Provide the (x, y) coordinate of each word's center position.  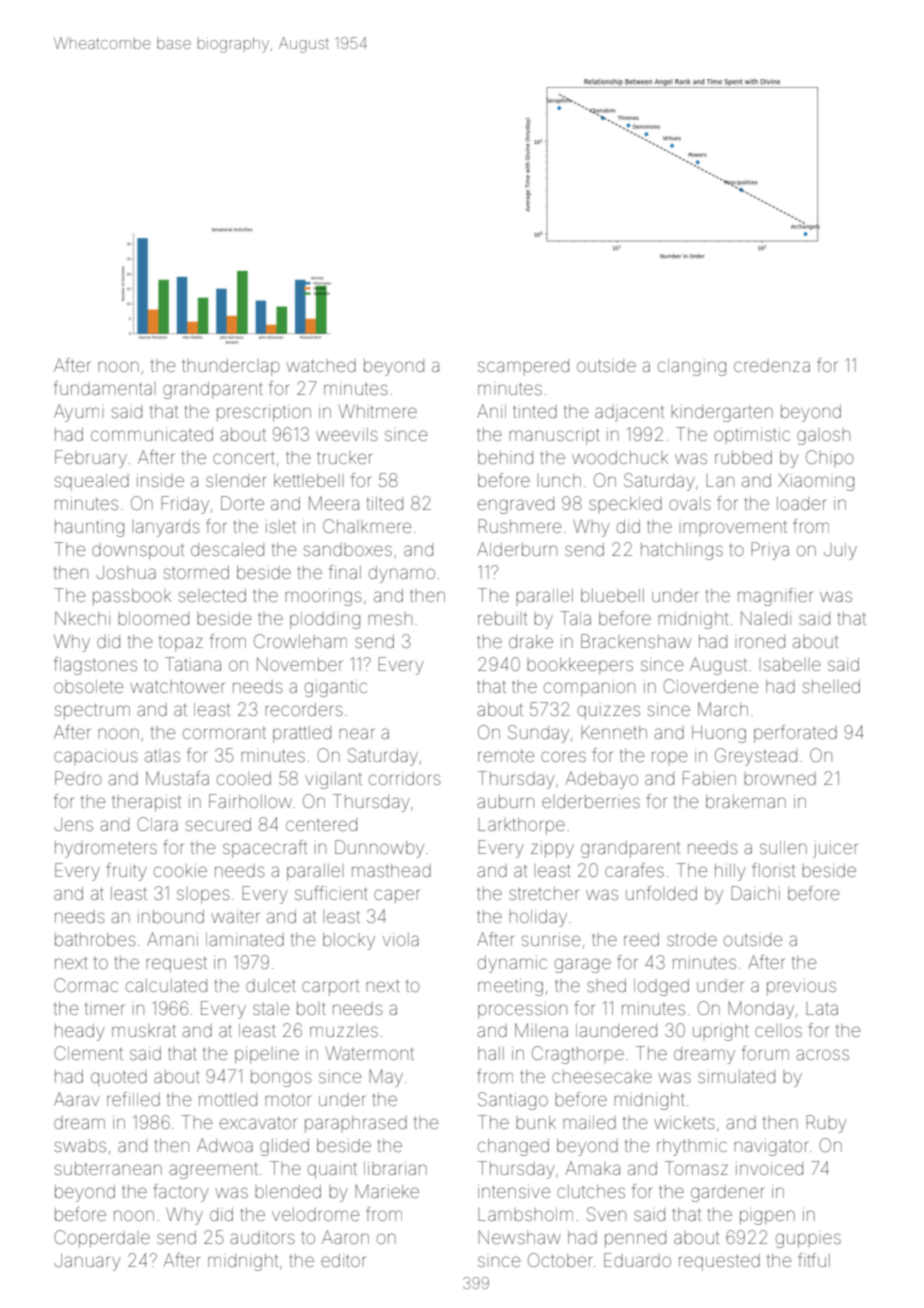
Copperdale (102, 1239)
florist (773, 870)
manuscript (554, 436)
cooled (244, 778)
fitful (814, 1260)
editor (343, 1260)
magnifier (775, 597)
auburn (505, 801)
